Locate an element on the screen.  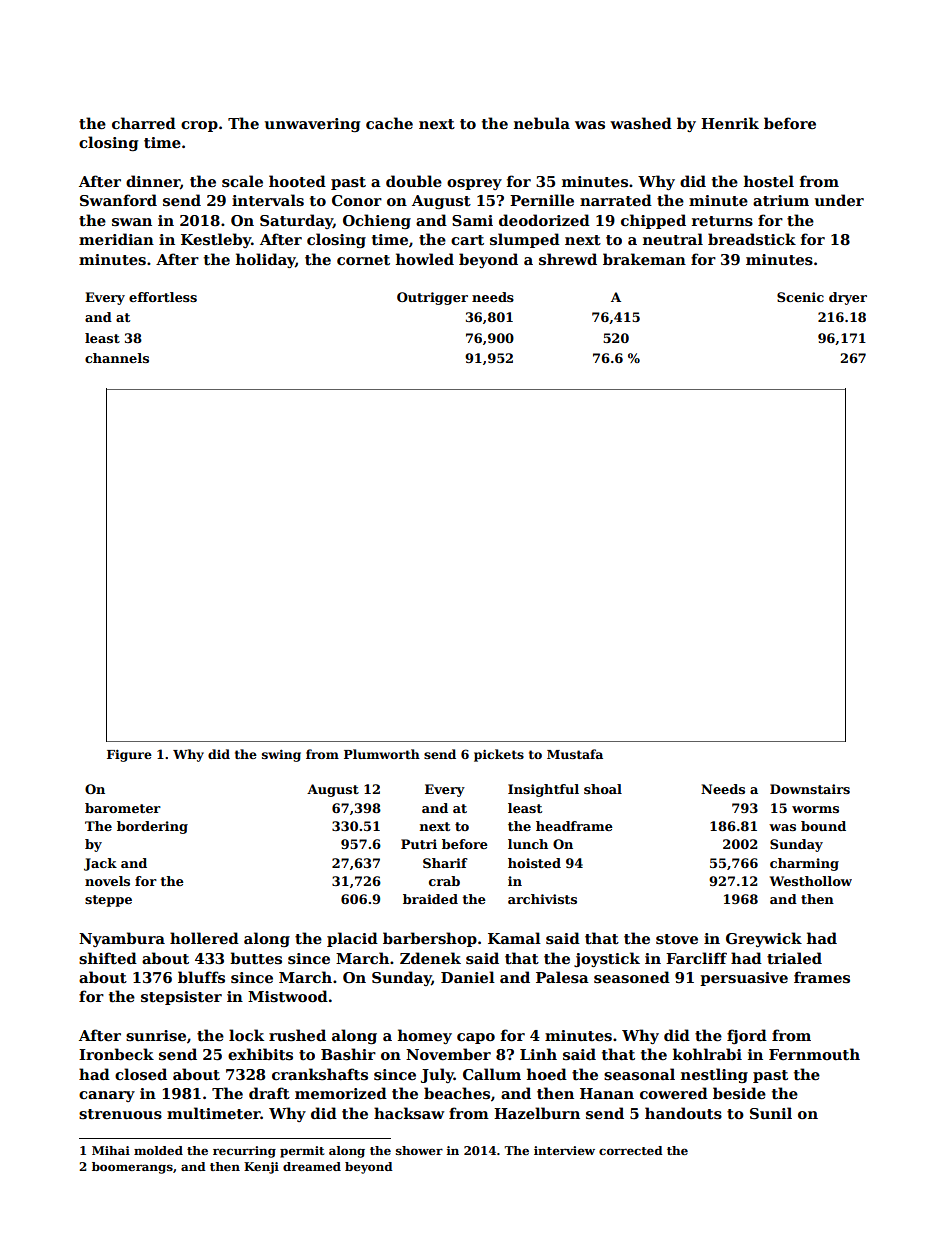
effortless is located at coordinates (163, 297).
